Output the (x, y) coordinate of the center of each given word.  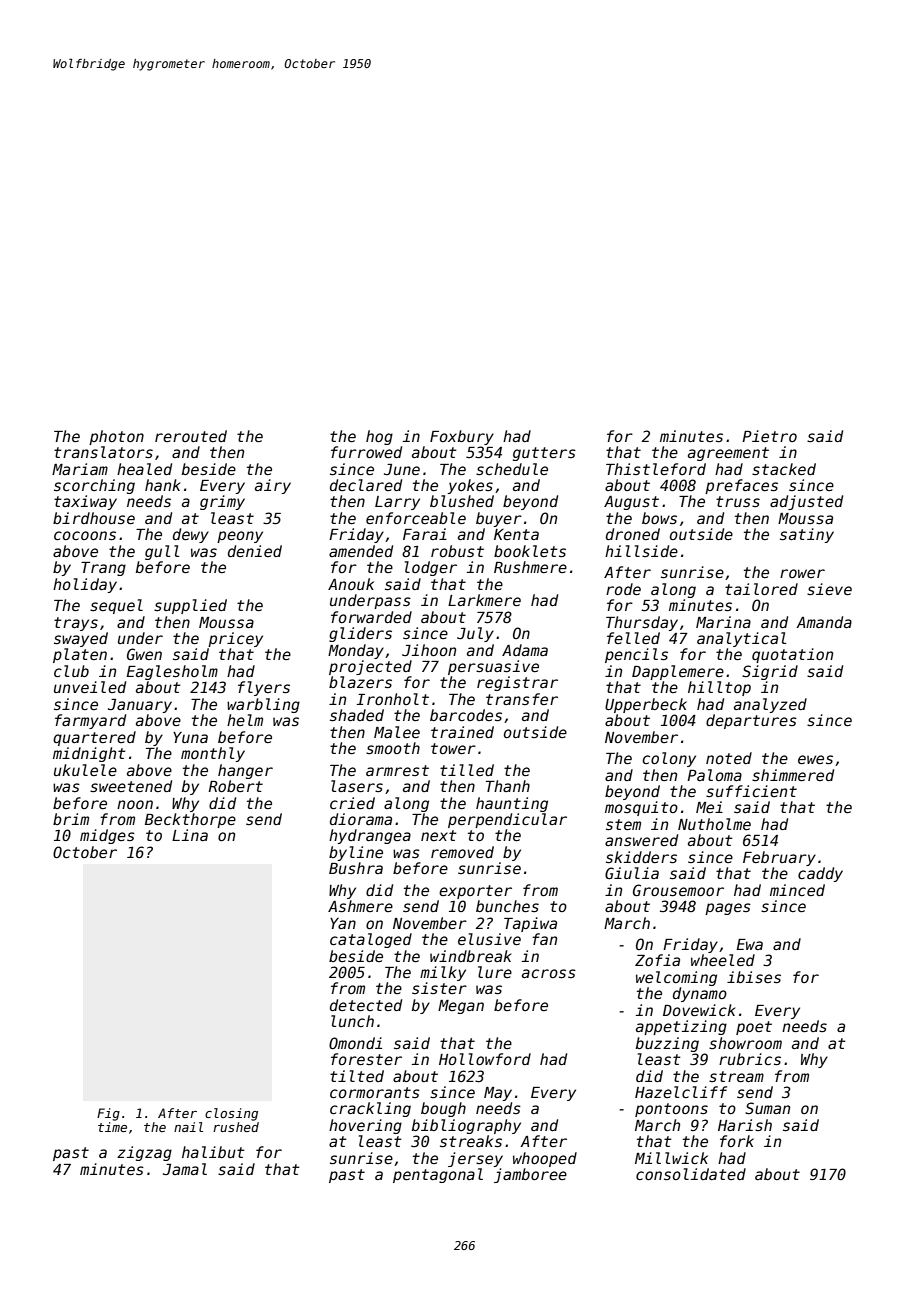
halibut (213, 1152)
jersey (475, 1159)
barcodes (466, 715)
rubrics (750, 1059)
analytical (741, 639)
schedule (512, 469)
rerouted (191, 436)
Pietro (769, 436)
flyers (264, 688)
